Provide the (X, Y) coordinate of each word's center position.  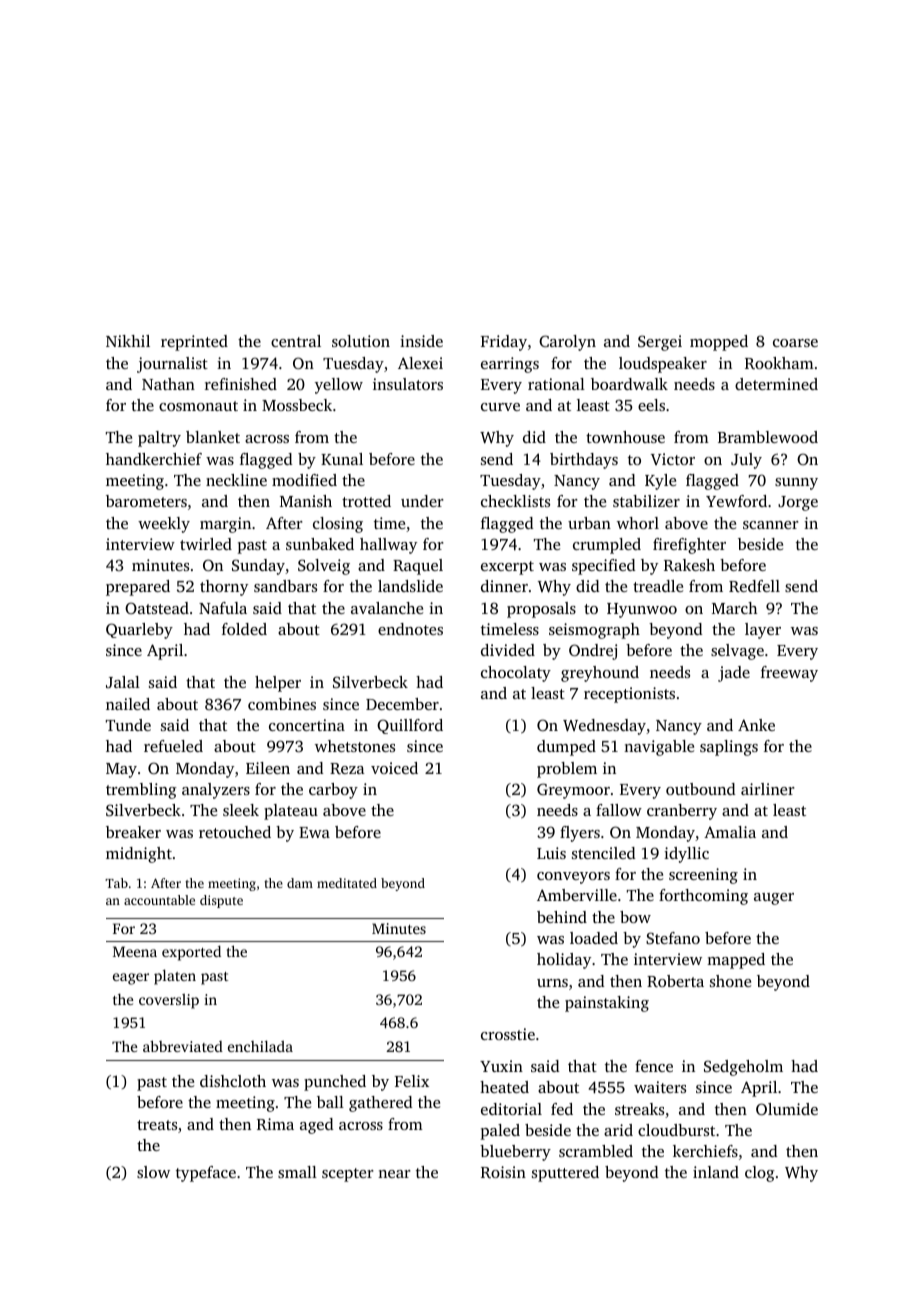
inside (421, 341)
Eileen (268, 768)
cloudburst (676, 1130)
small (297, 1172)
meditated (347, 883)
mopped (719, 343)
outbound (701, 789)
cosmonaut (198, 406)
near (394, 1174)
